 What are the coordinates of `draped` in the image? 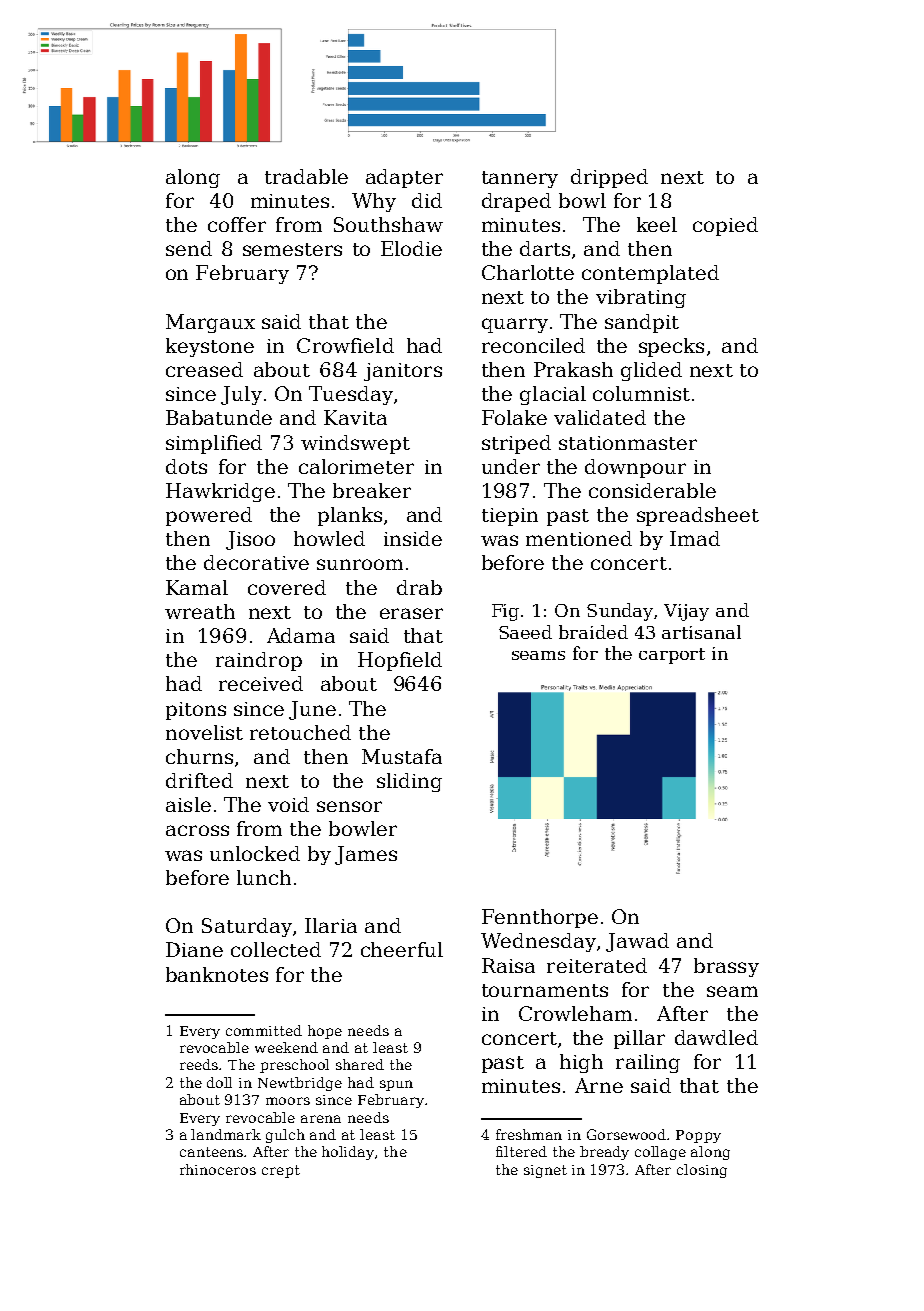 It's located at (516, 202).
